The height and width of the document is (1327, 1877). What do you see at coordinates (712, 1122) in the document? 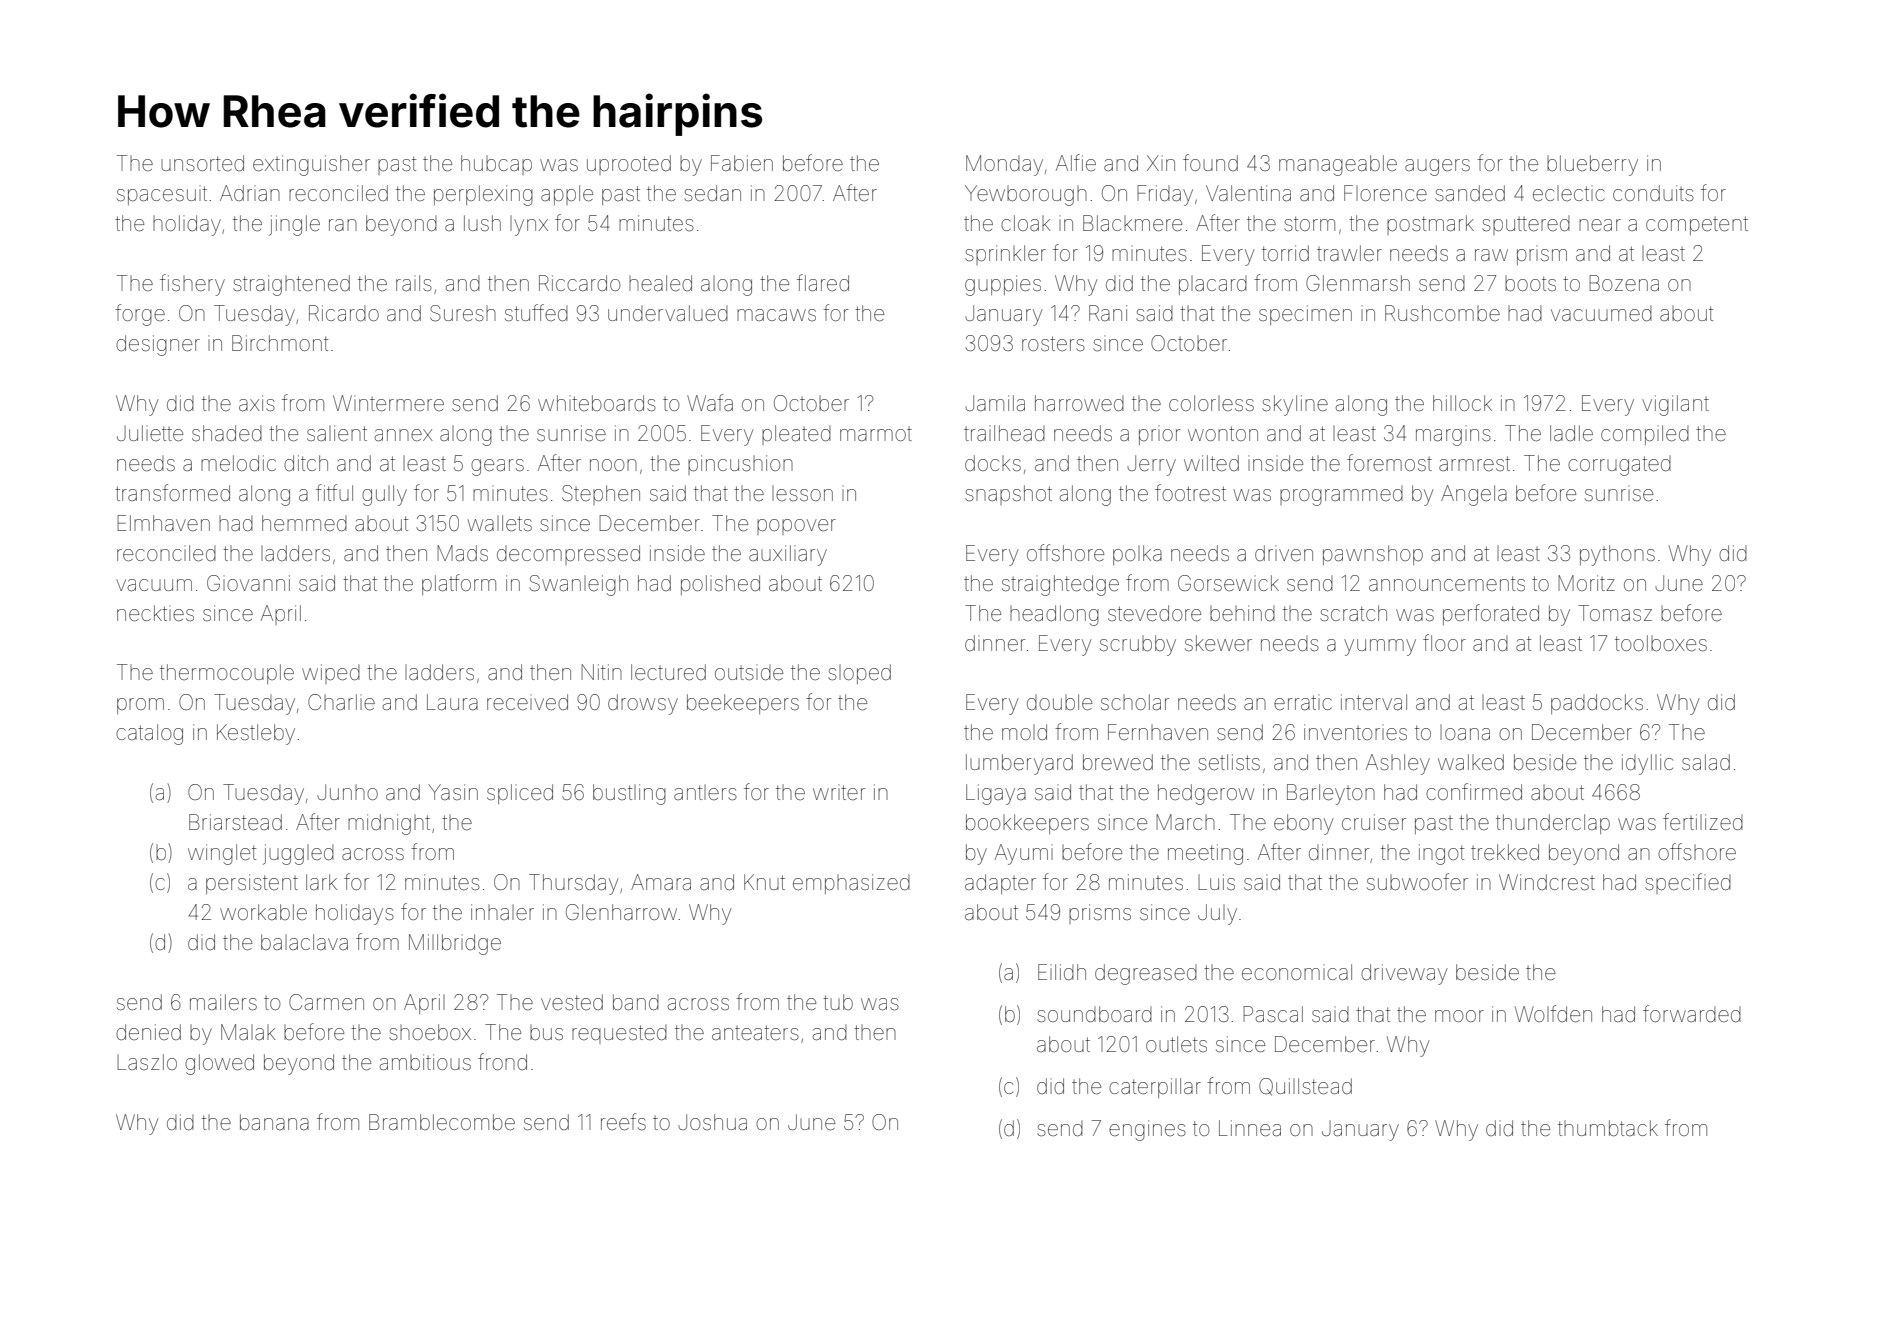
I see `Joshua` at bounding box center [712, 1122].
